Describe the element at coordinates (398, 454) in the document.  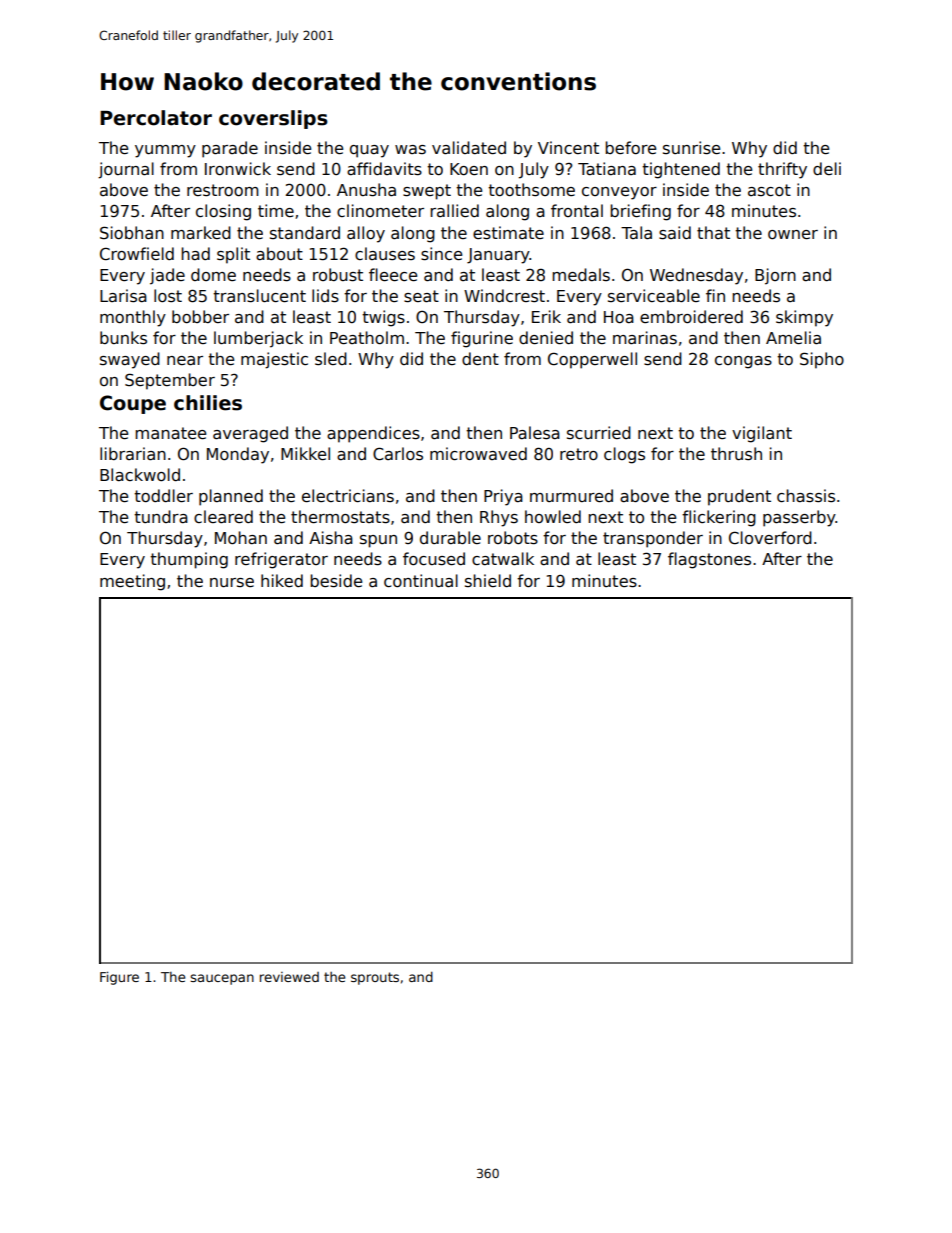
I see `Carlos` at that location.
